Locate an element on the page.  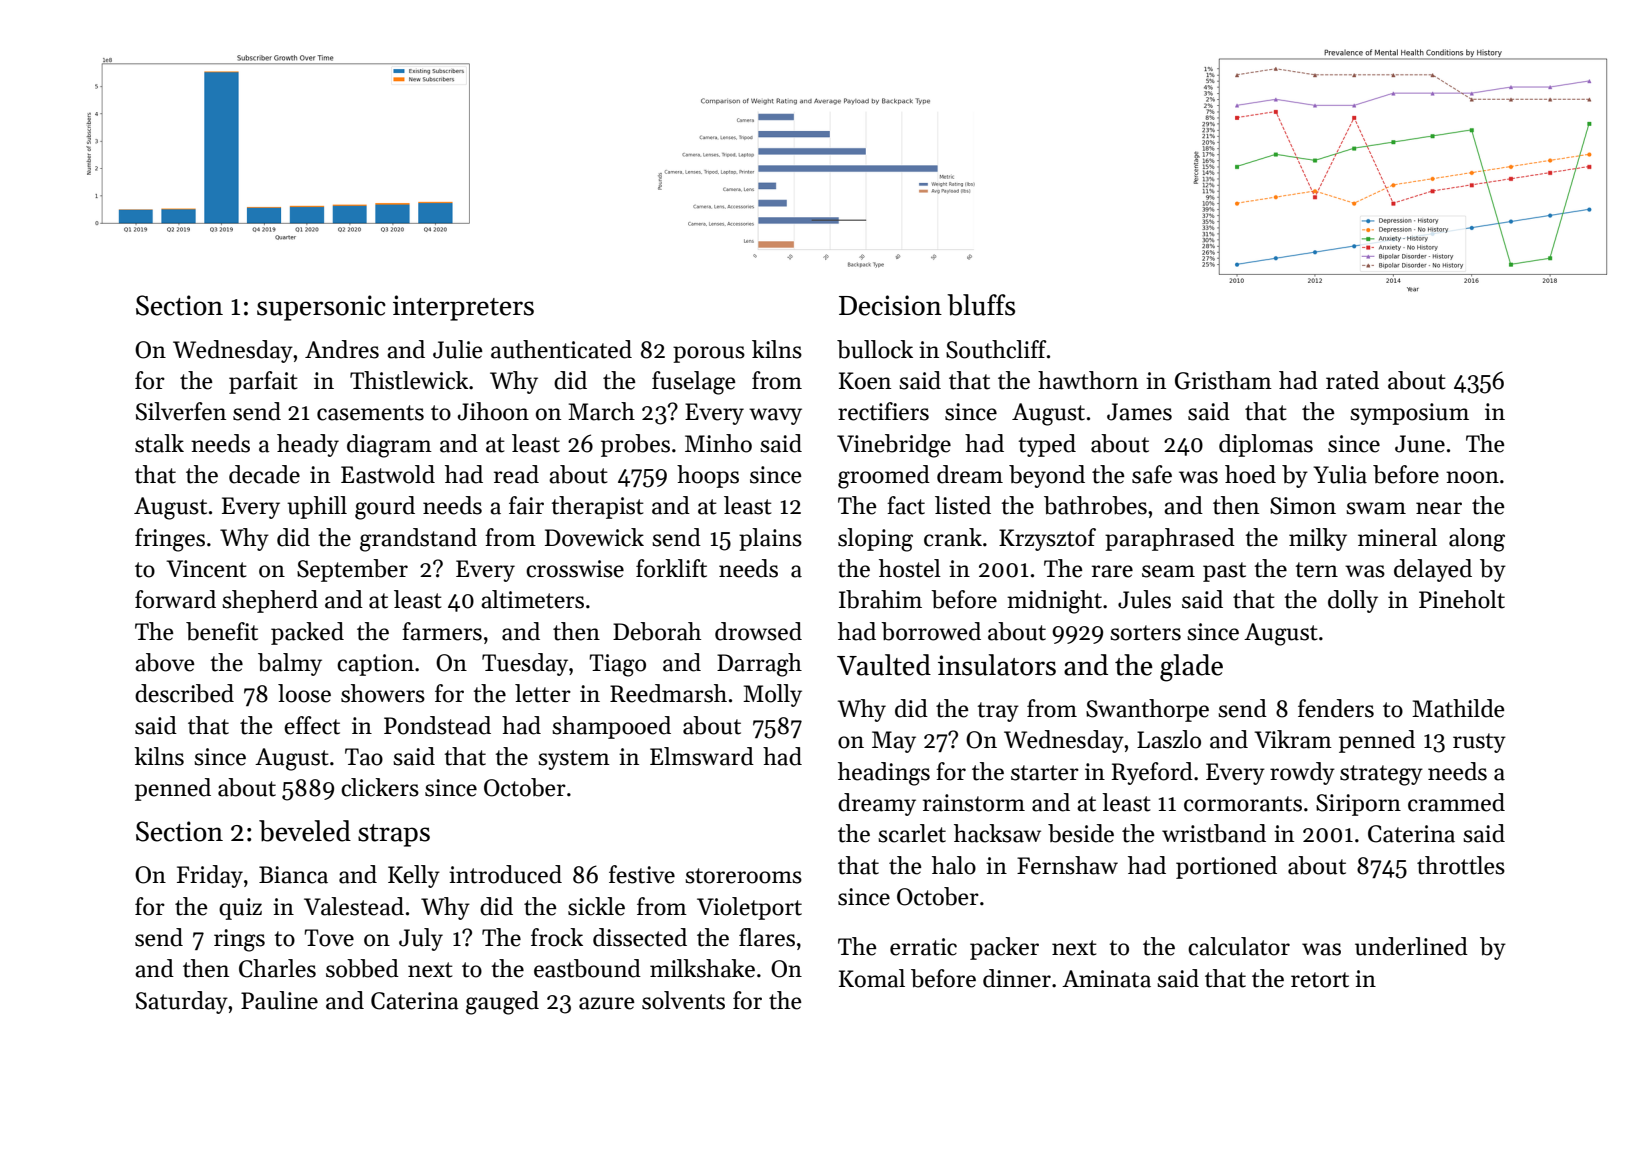
gauged is located at coordinates (502, 1003).
